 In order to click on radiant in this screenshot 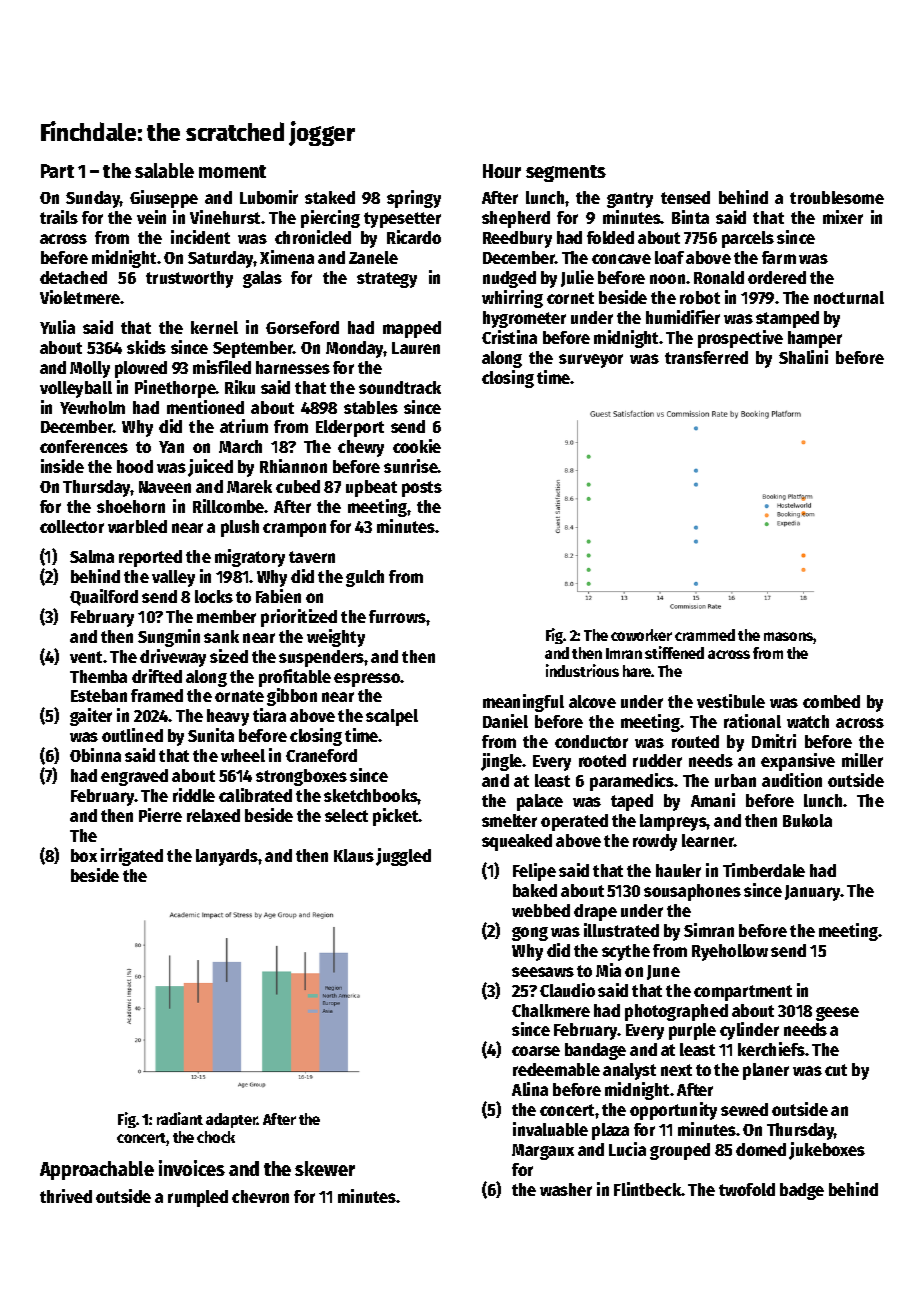, I will do `click(180, 1118)`.
